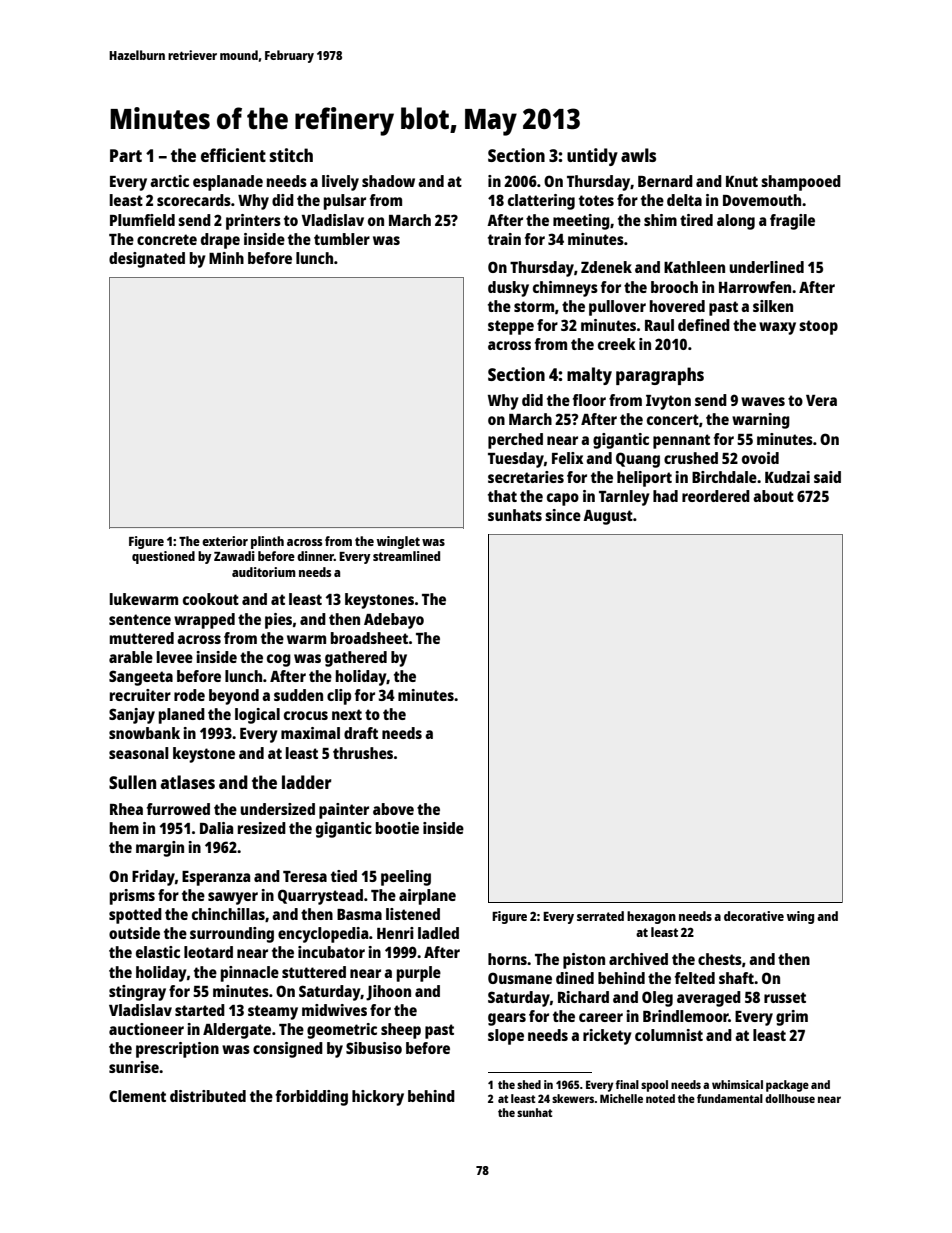  I want to click on shadow, so click(388, 181).
